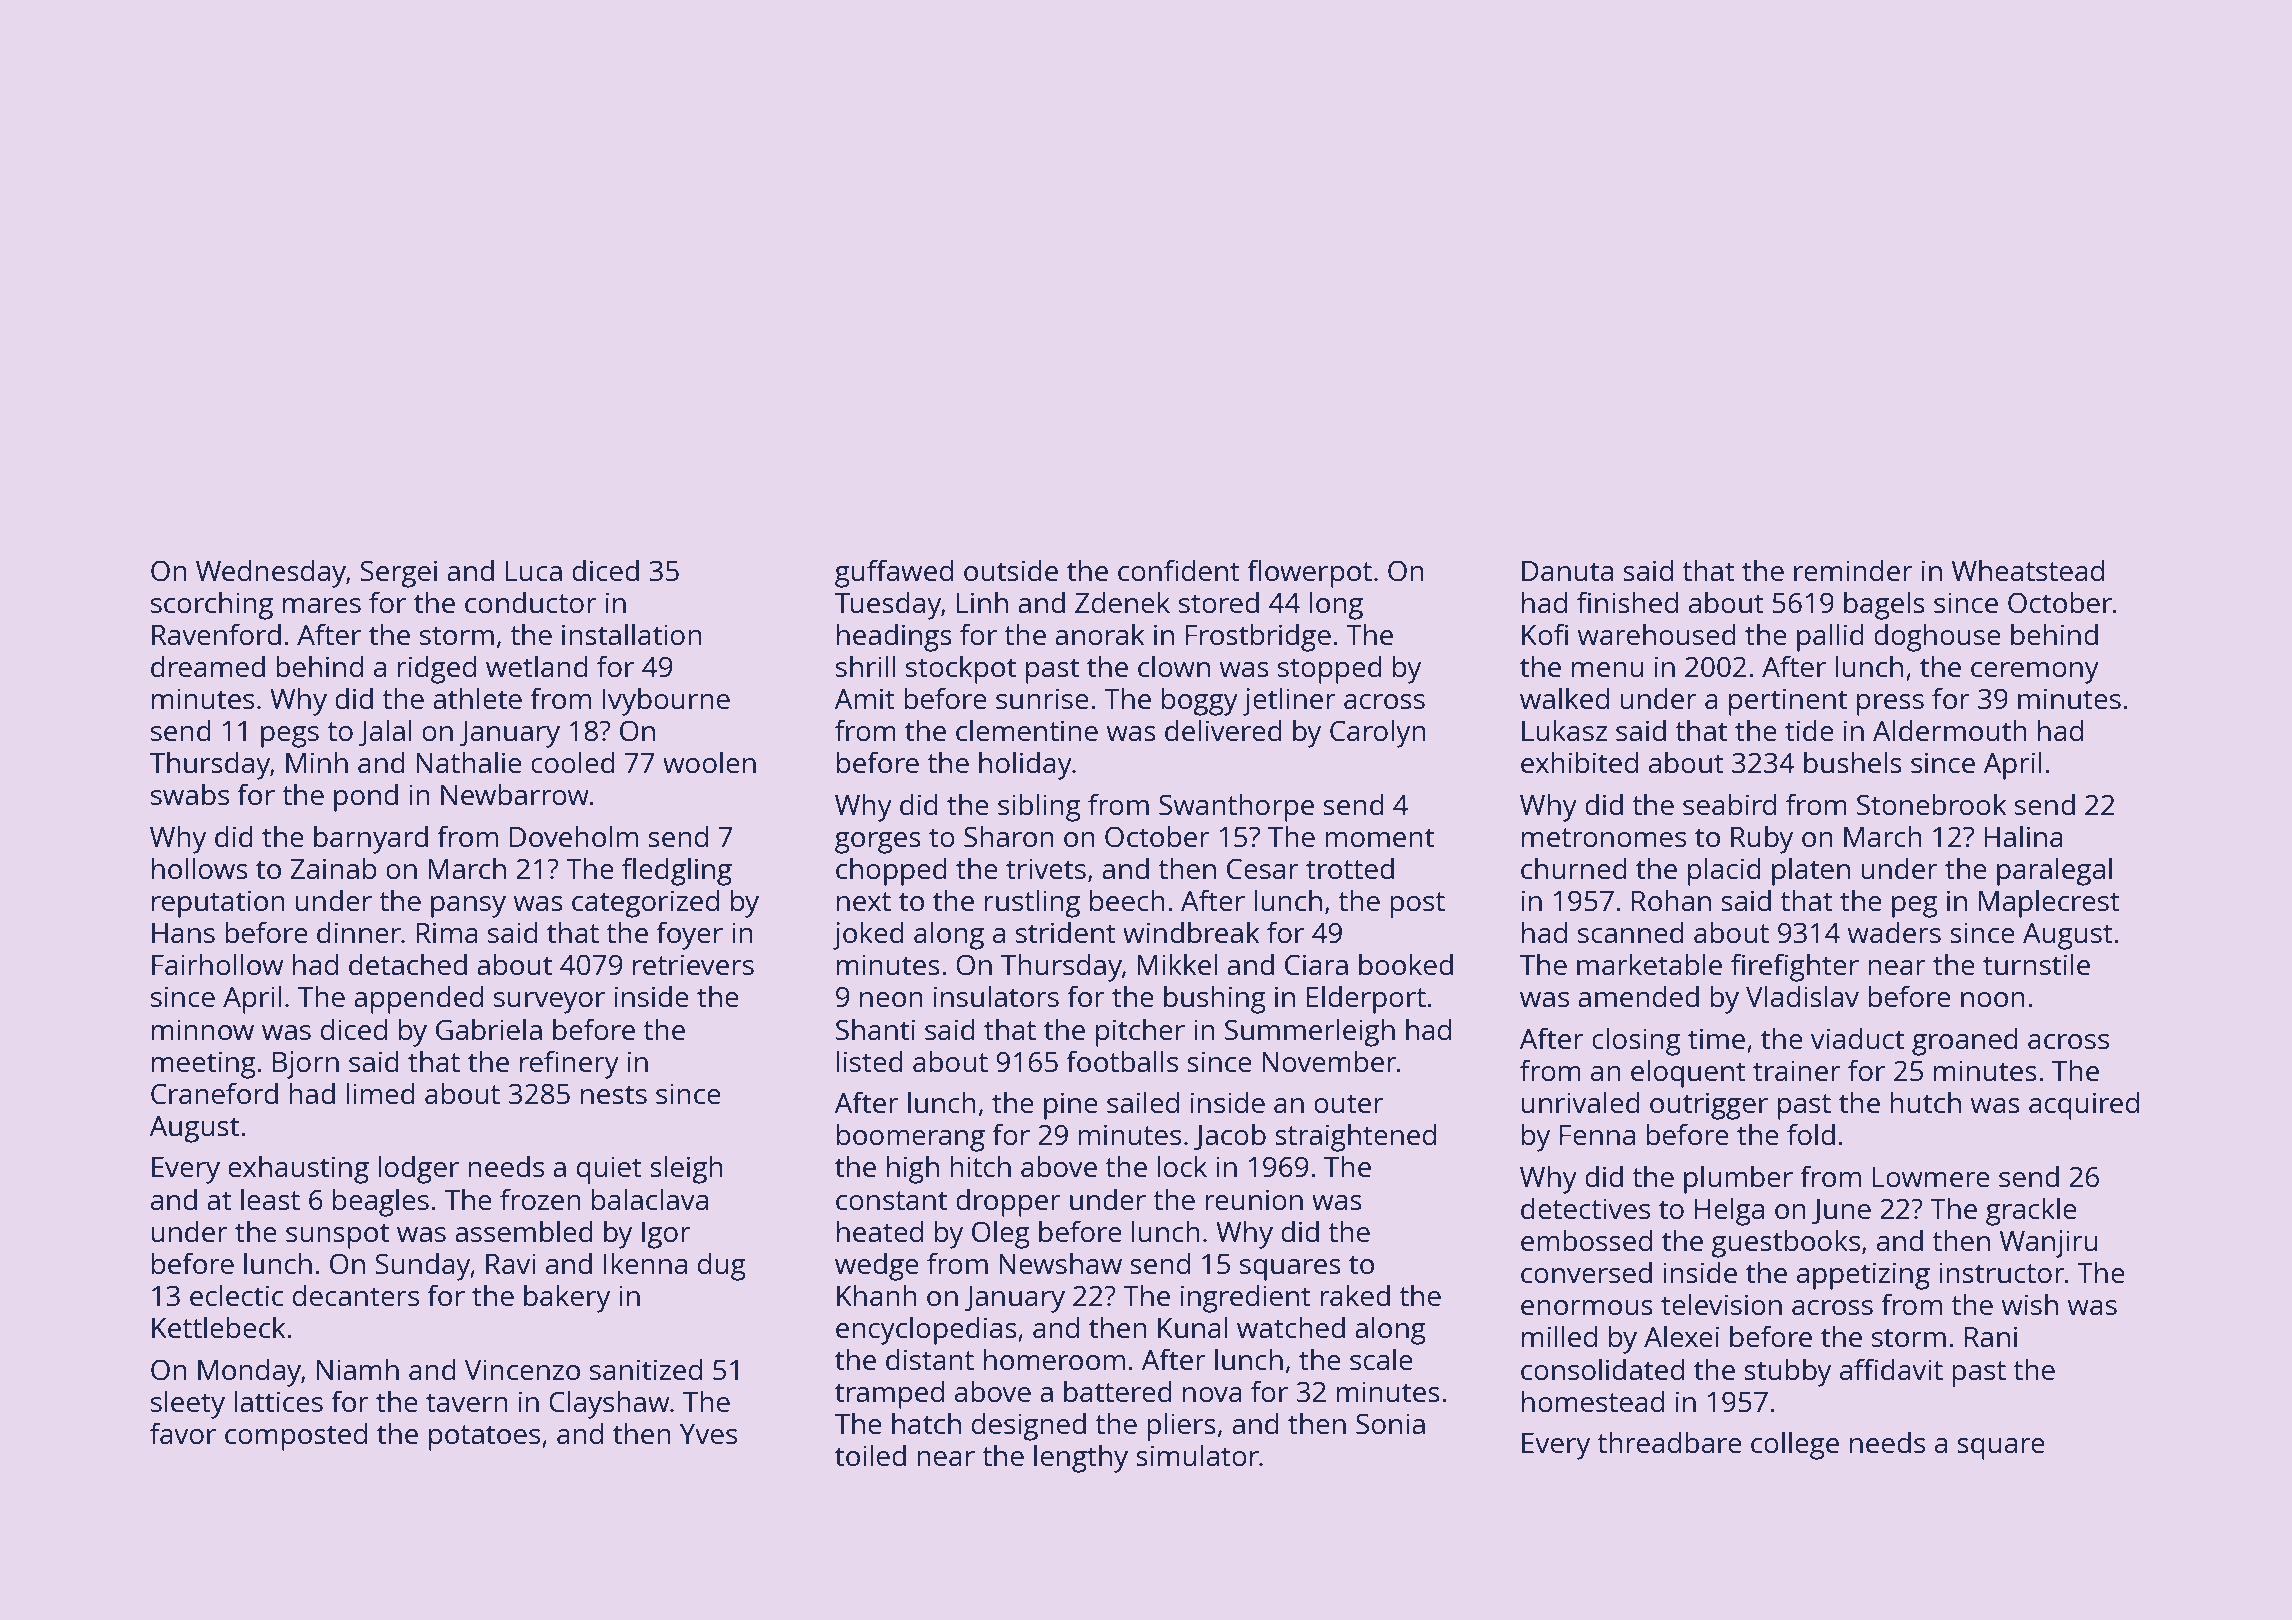 The image size is (2292, 1620). Describe the element at coordinates (1025, 765) in the screenshot. I see `holiday` at that location.
